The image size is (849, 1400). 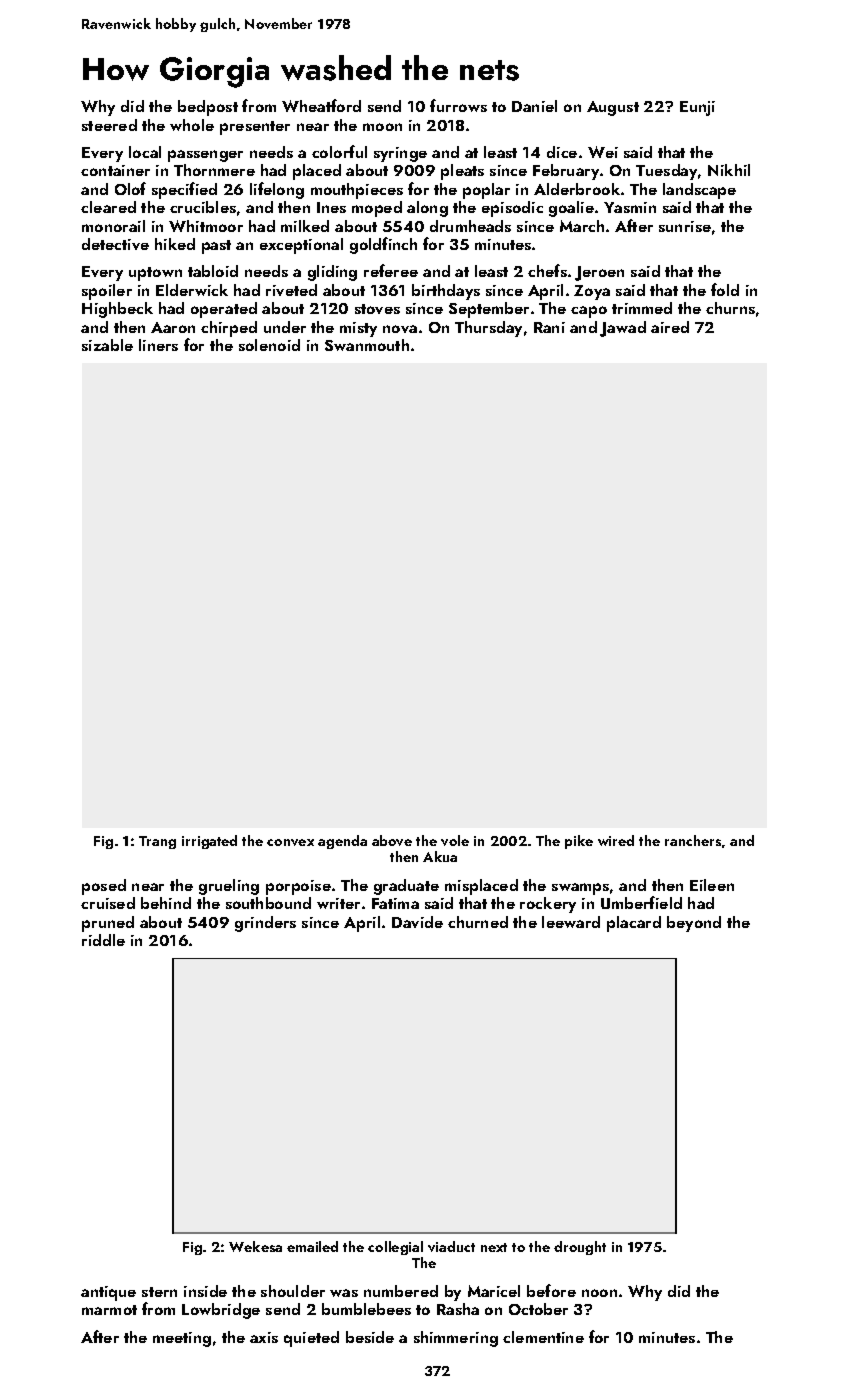 What do you see at coordinates (321, 105) in the document?
I see `Wheatford` at bounding box center [321, 105].
